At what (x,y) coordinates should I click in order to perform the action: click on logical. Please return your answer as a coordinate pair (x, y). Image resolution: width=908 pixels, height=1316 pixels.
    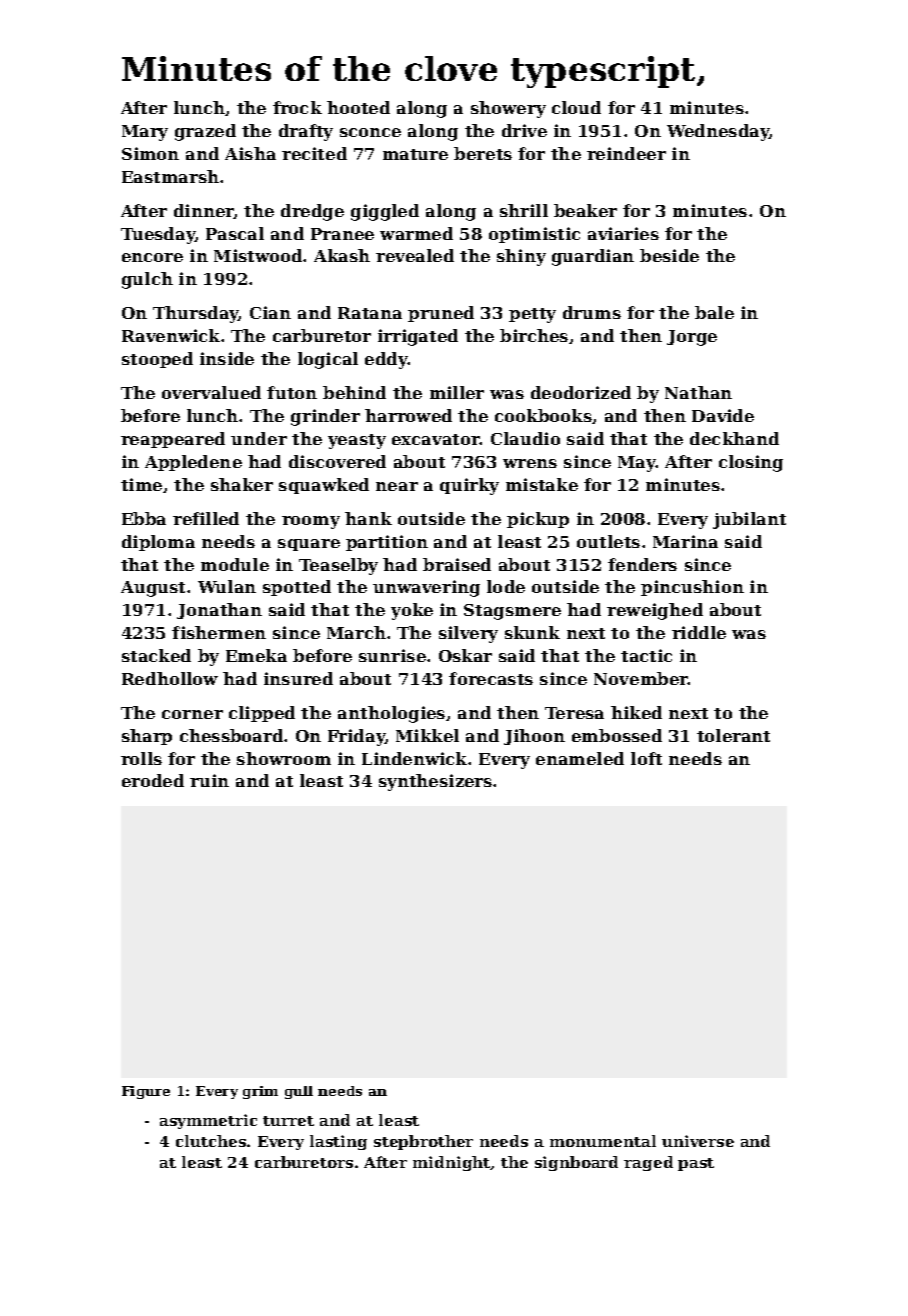
    Looking at the image, I should click on (328, 360).
